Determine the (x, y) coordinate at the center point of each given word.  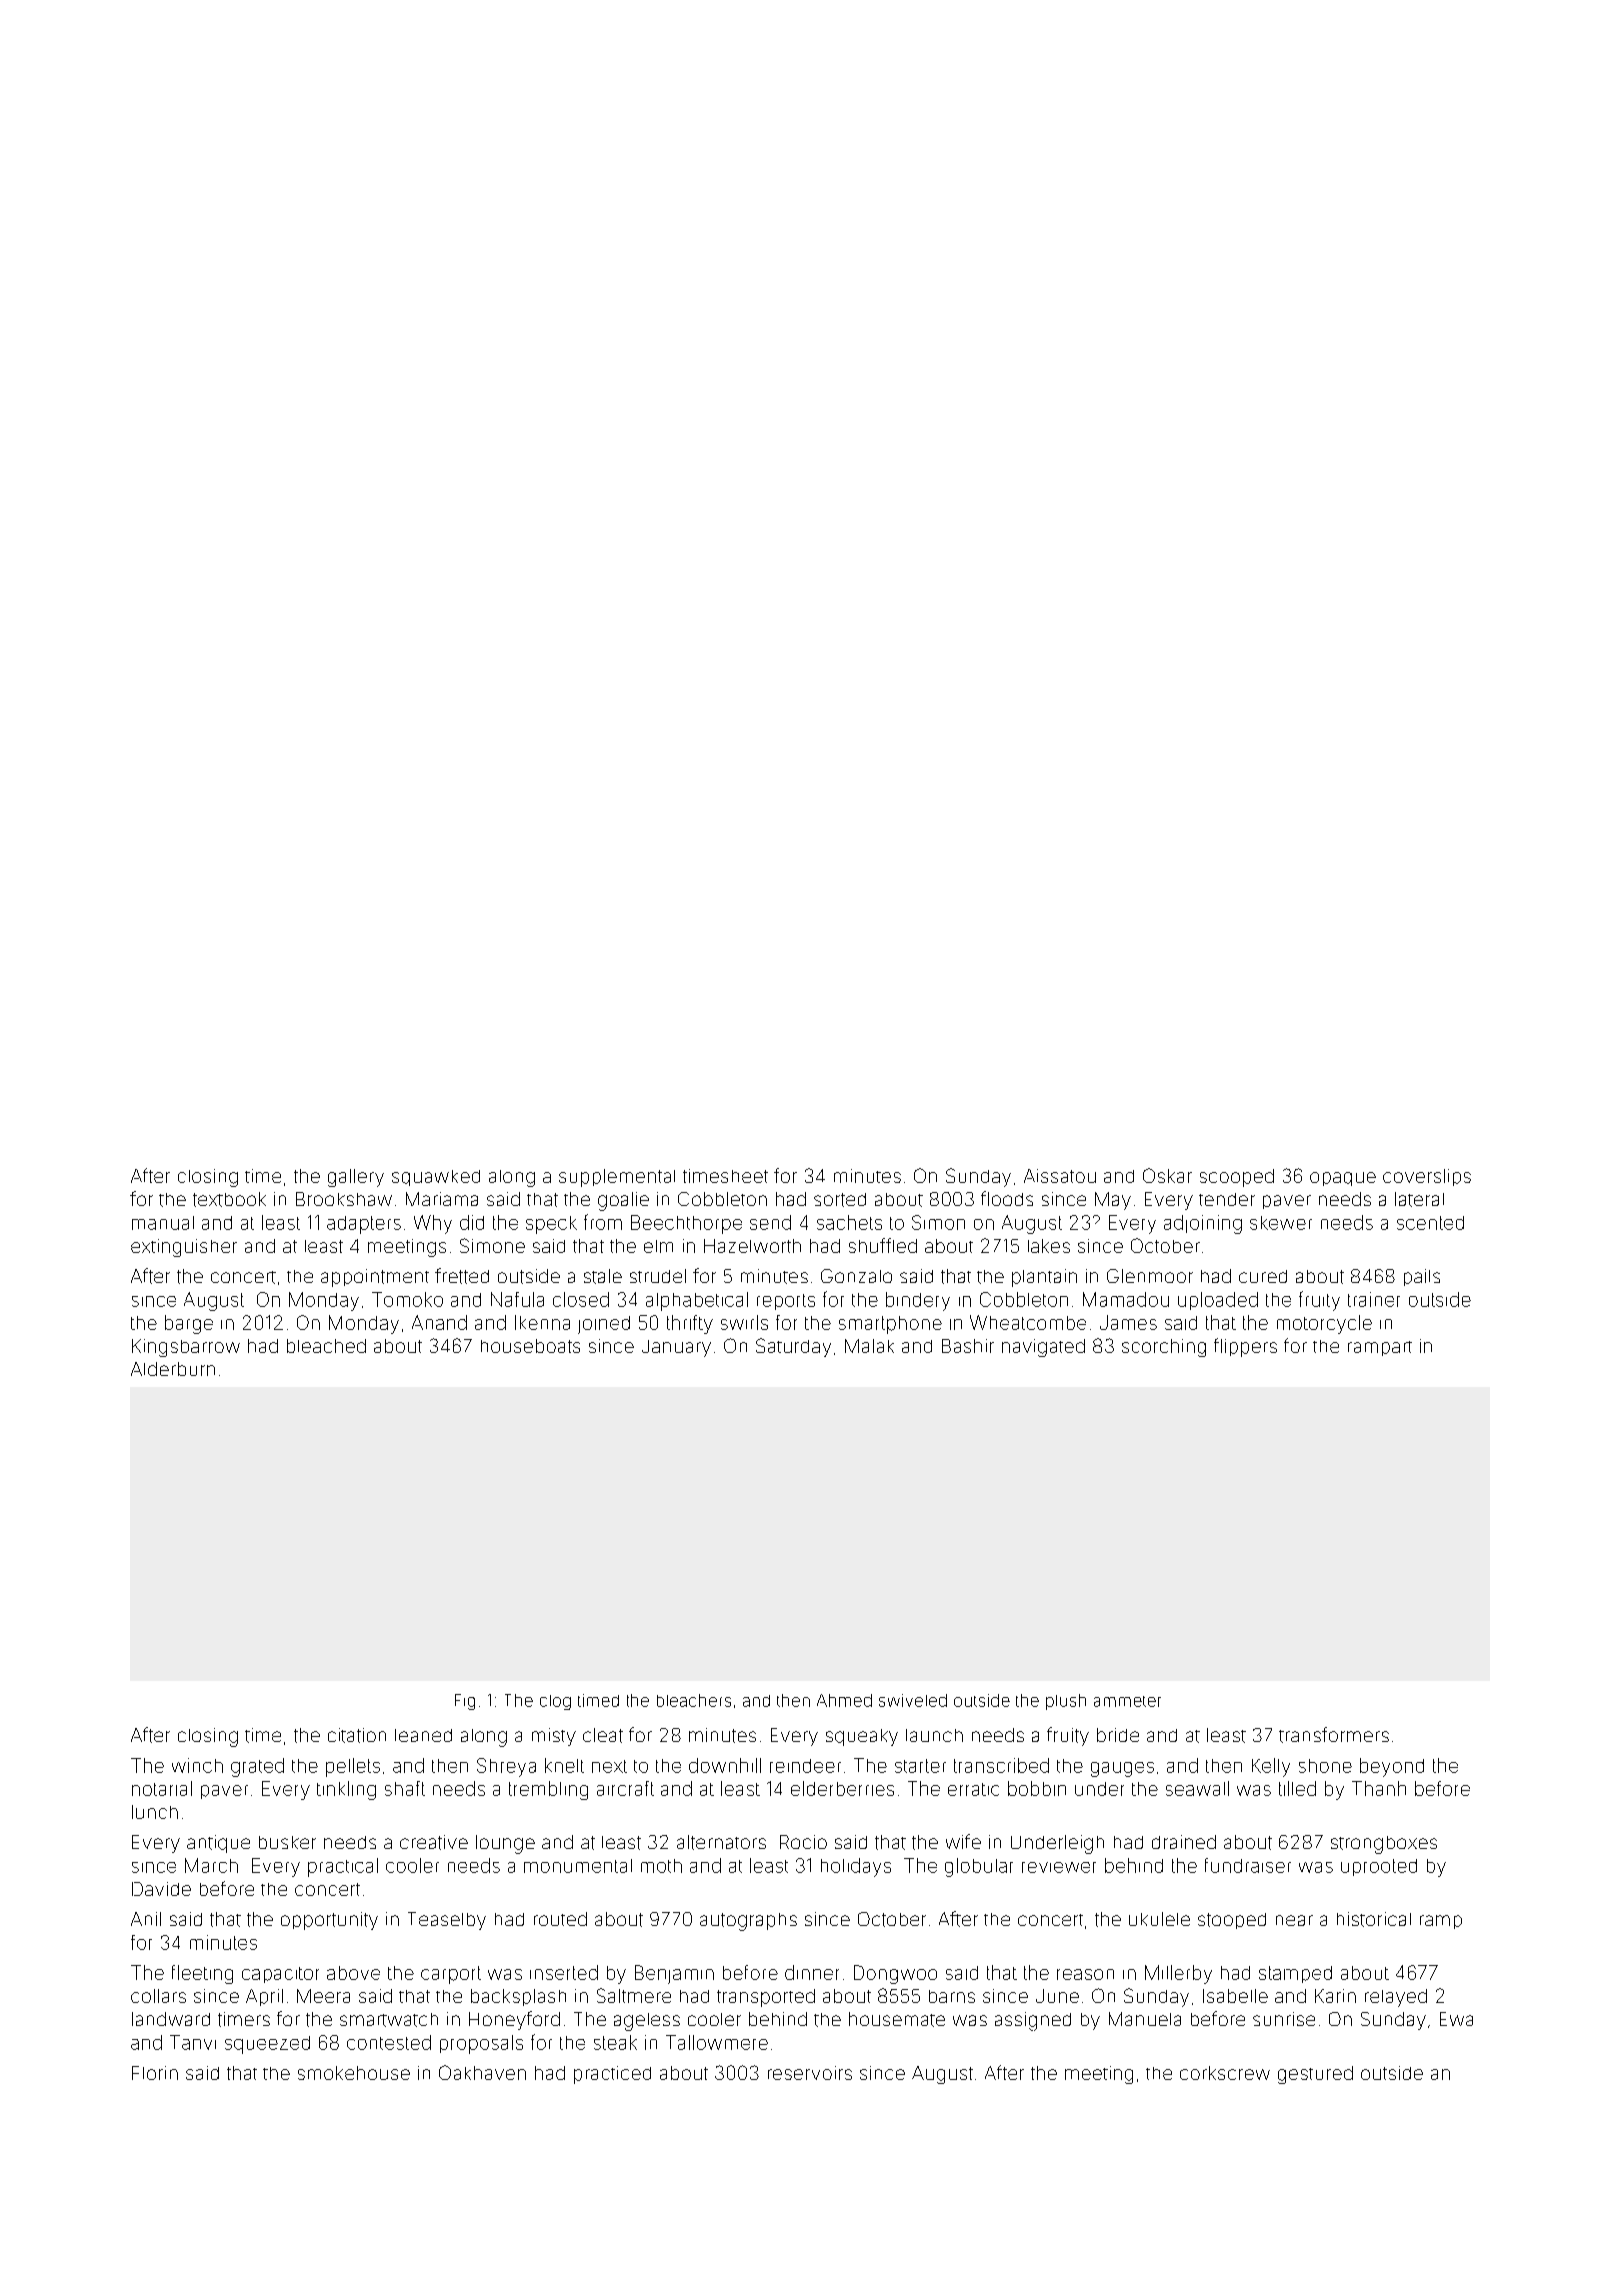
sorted (840, 1200)
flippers (1245, 1347)
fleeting (202, 1974)
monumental (578, 1866)
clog (555, 1702)
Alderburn (173, 1369)
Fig (465, 1702)
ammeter (1127, 1701)
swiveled (913, 1700)
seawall (1197, 1788)
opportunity (329, 1921)
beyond (1392, 1767)
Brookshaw (344, 1199)
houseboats (530, 1346)
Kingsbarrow (186, 1348)
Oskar (1167, 1175)
